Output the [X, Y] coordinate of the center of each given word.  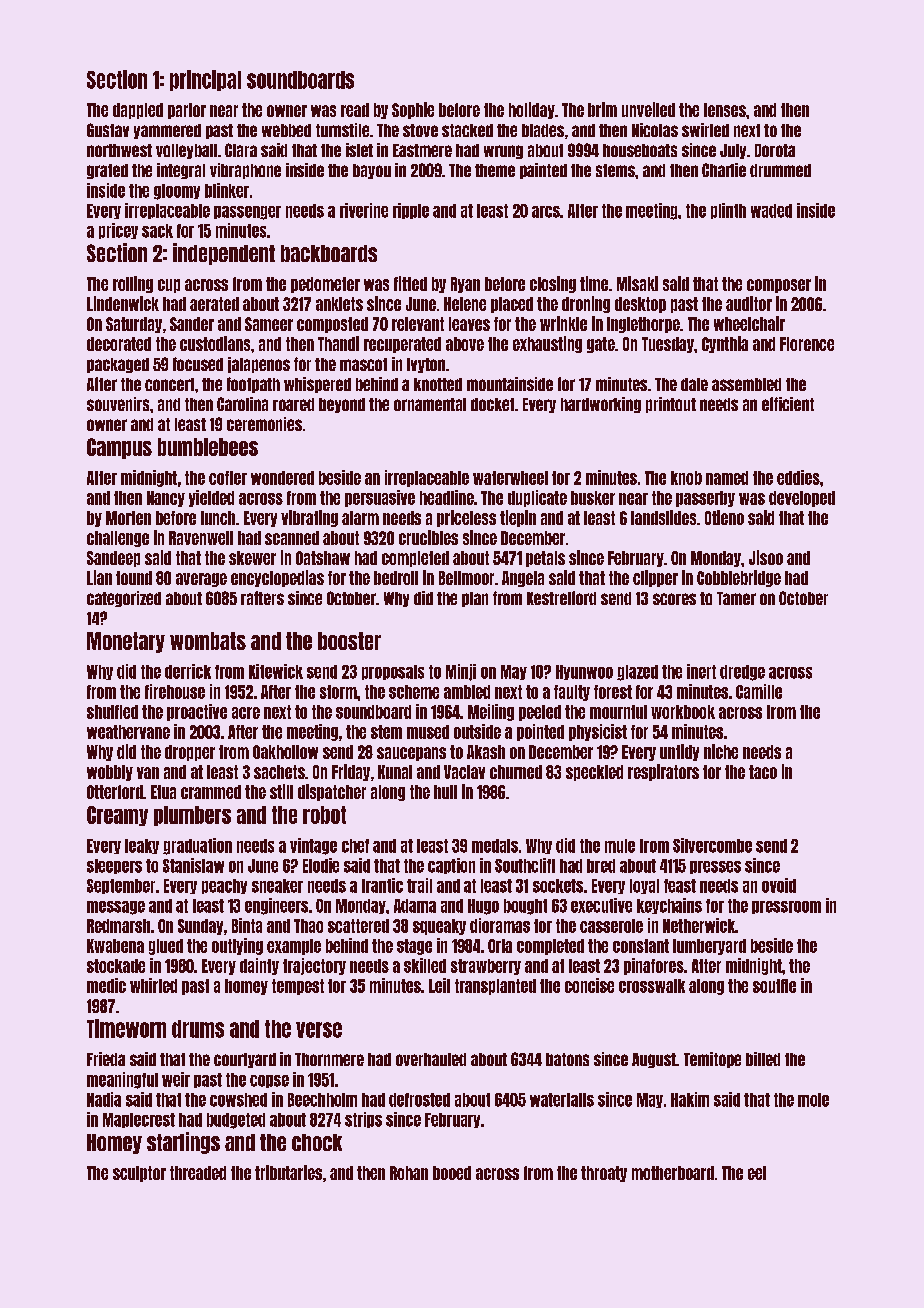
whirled [153, 985]
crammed [211, 792]
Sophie [413, 110]
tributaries [288, 1172]
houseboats [640, 150]
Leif [439, 985]
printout [671, 405]
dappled [138, 111]
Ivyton [426, 365]
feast [680, 886]
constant [641, 946]
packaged [118, 365]
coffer [228, 478]
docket [492, 404]
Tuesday [668, 345]
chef [355, 846]
